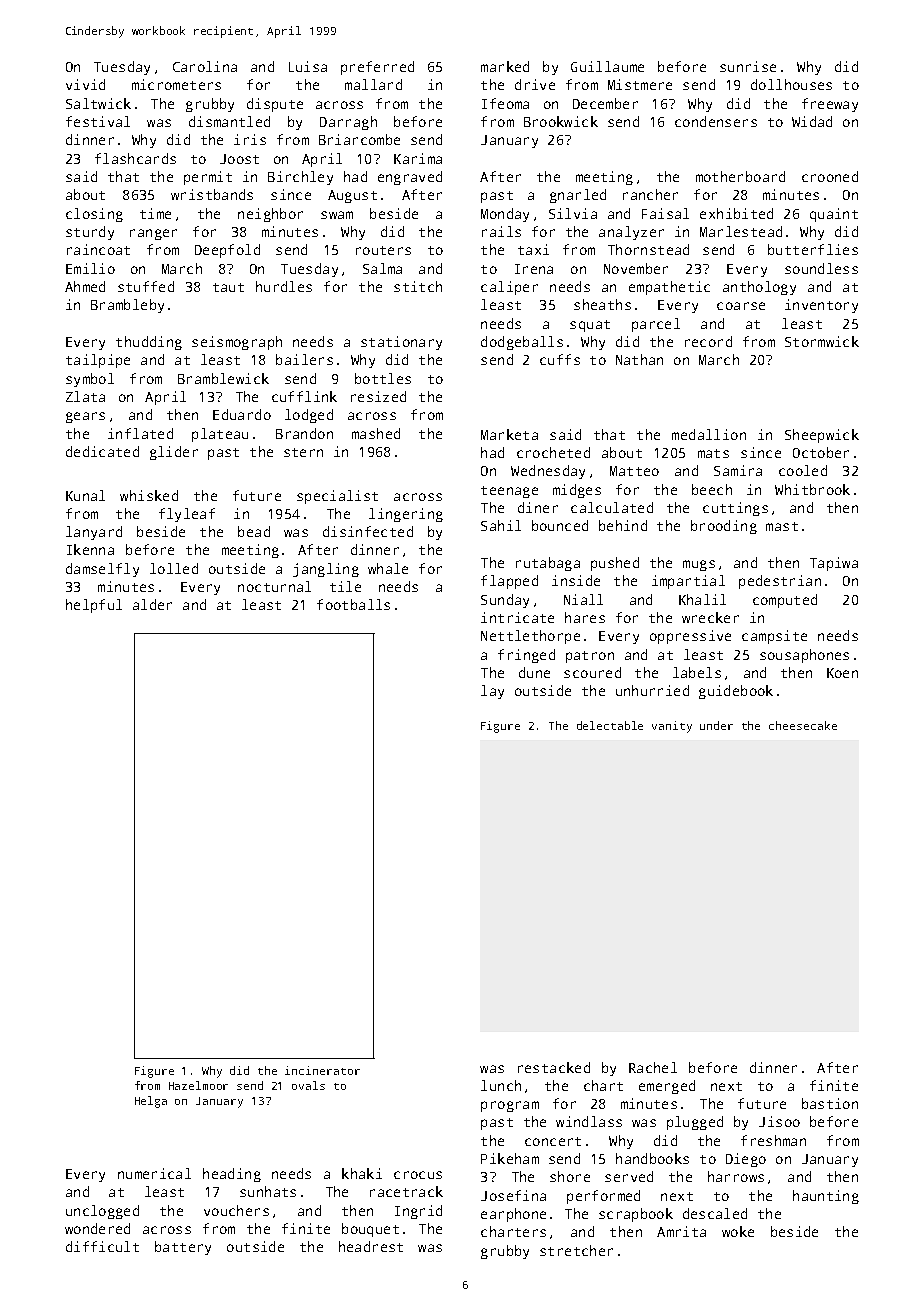  Describe the element at coordinates (135, 158) in the page. I see `flashcards` at that location.
